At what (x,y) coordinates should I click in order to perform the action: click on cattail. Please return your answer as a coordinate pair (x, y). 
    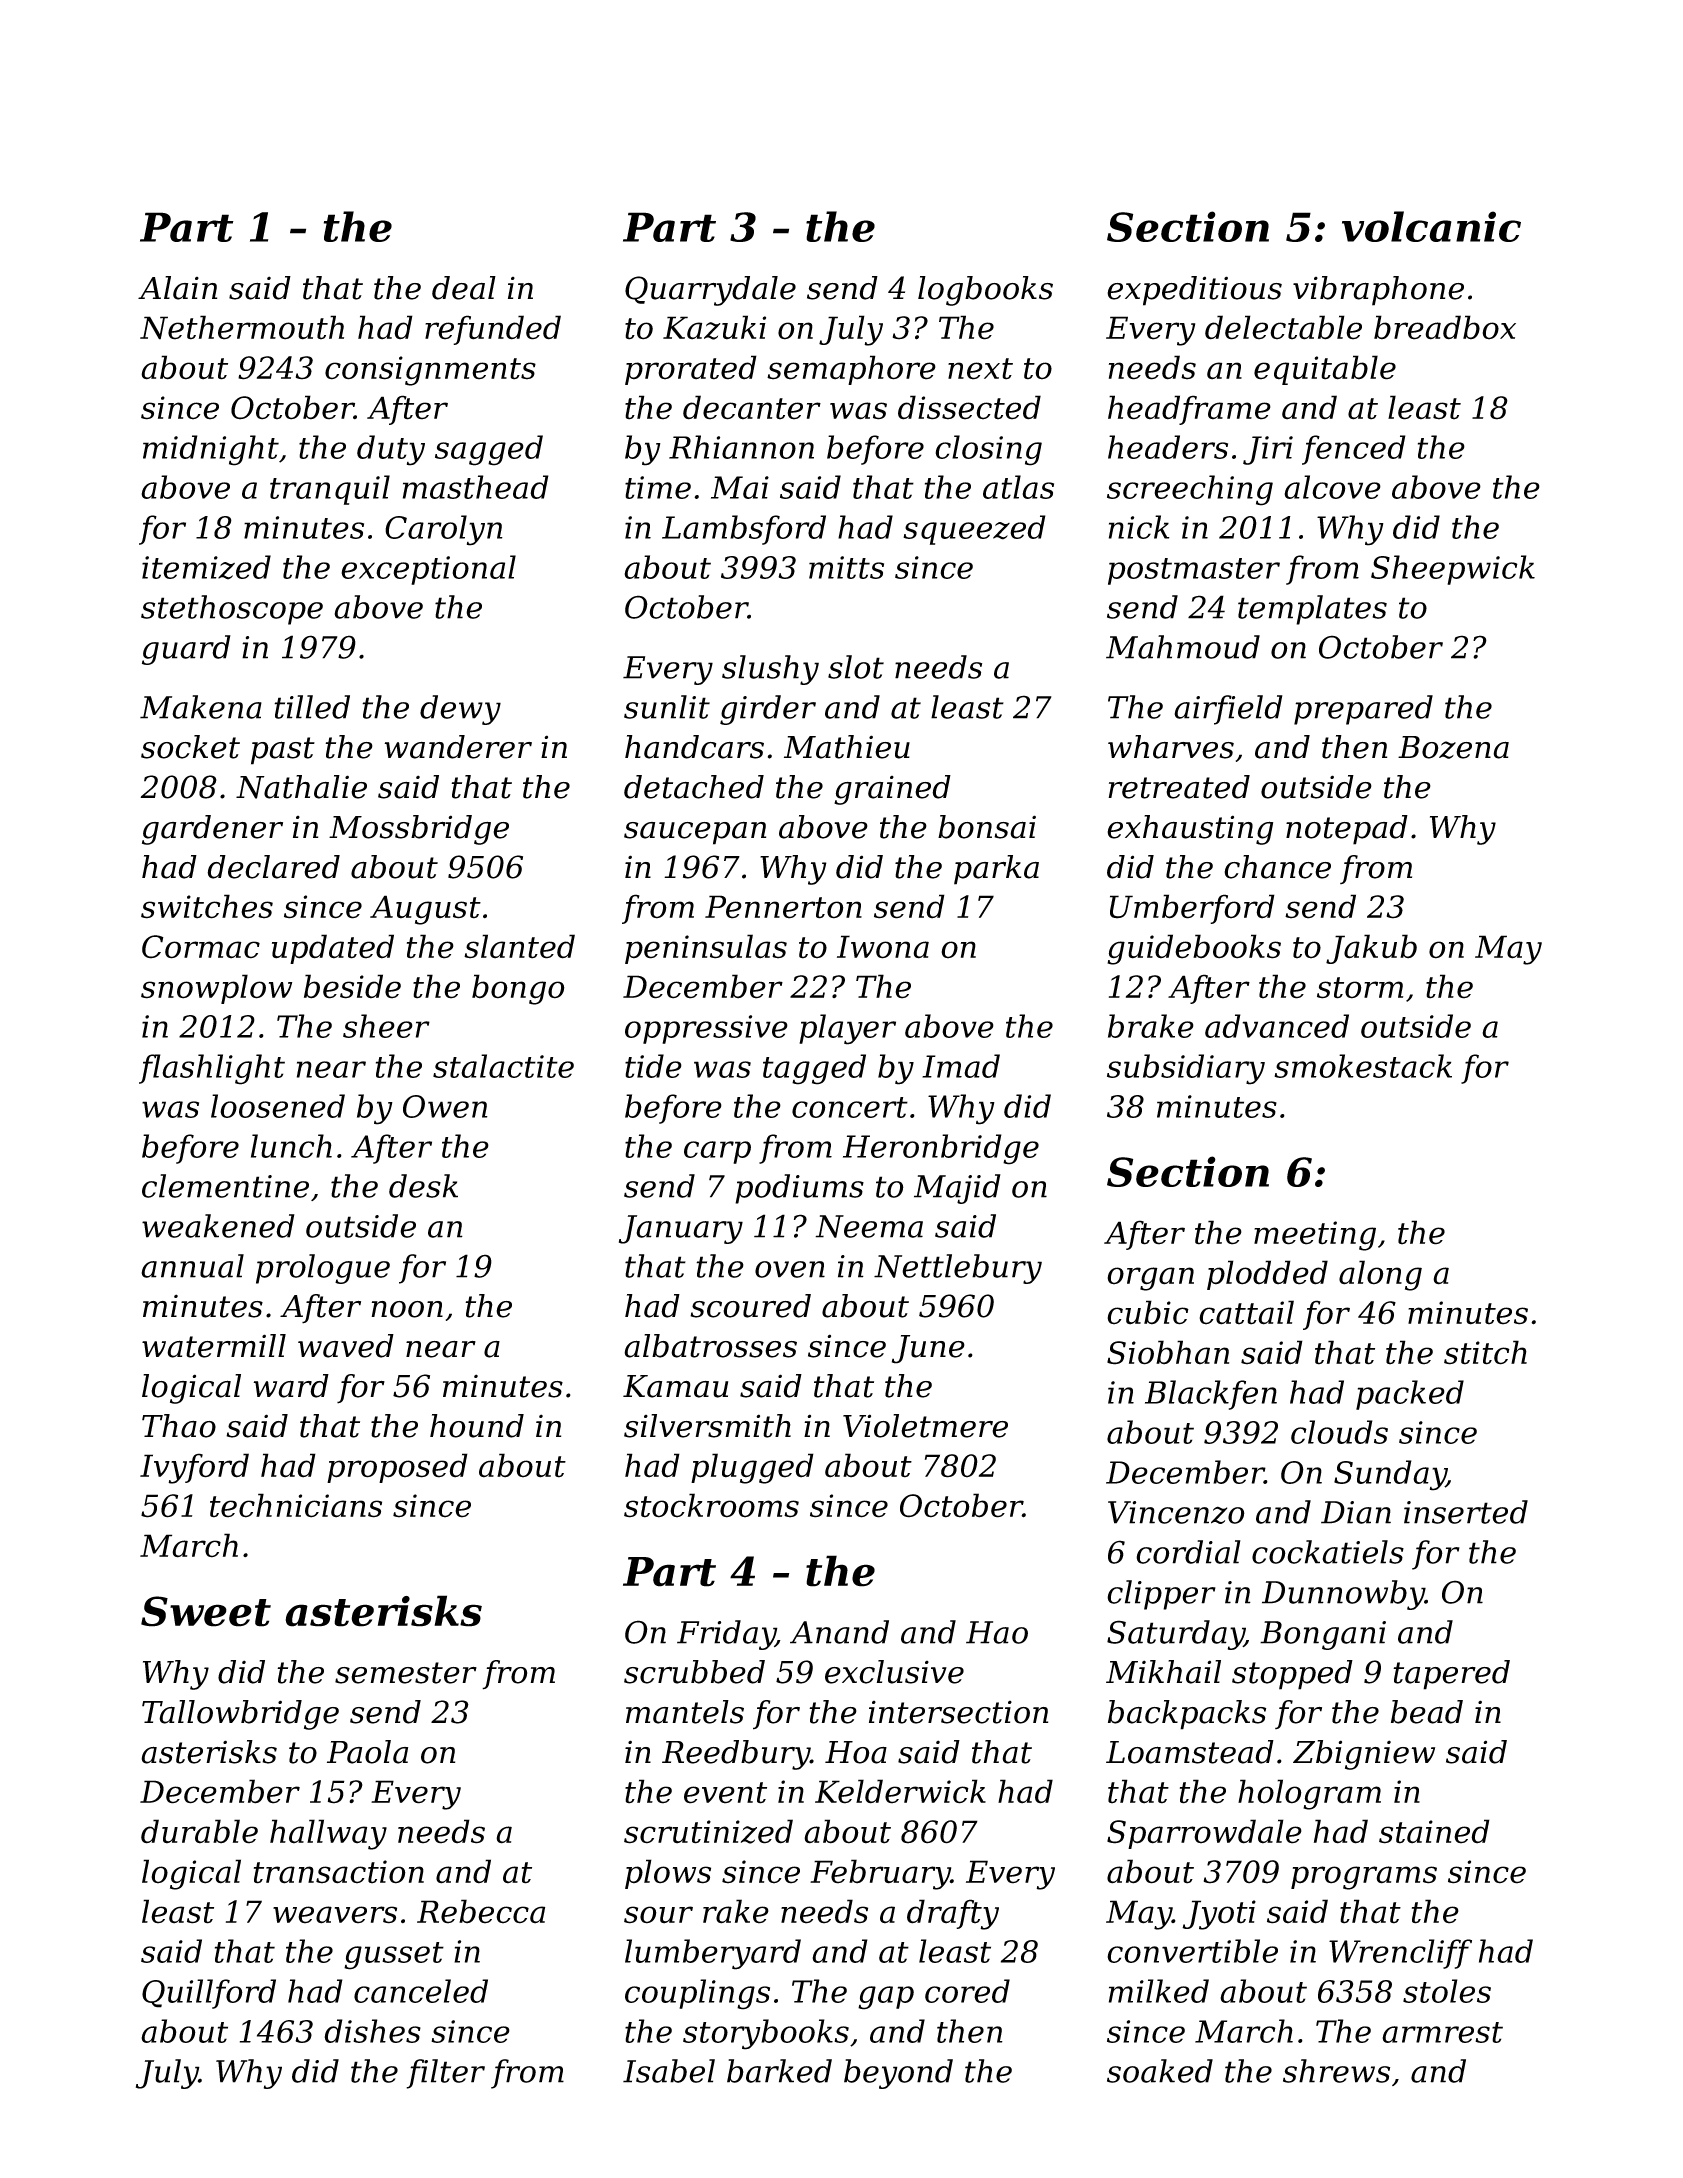
    Looking at the image, I should click on (1246, 1312).
